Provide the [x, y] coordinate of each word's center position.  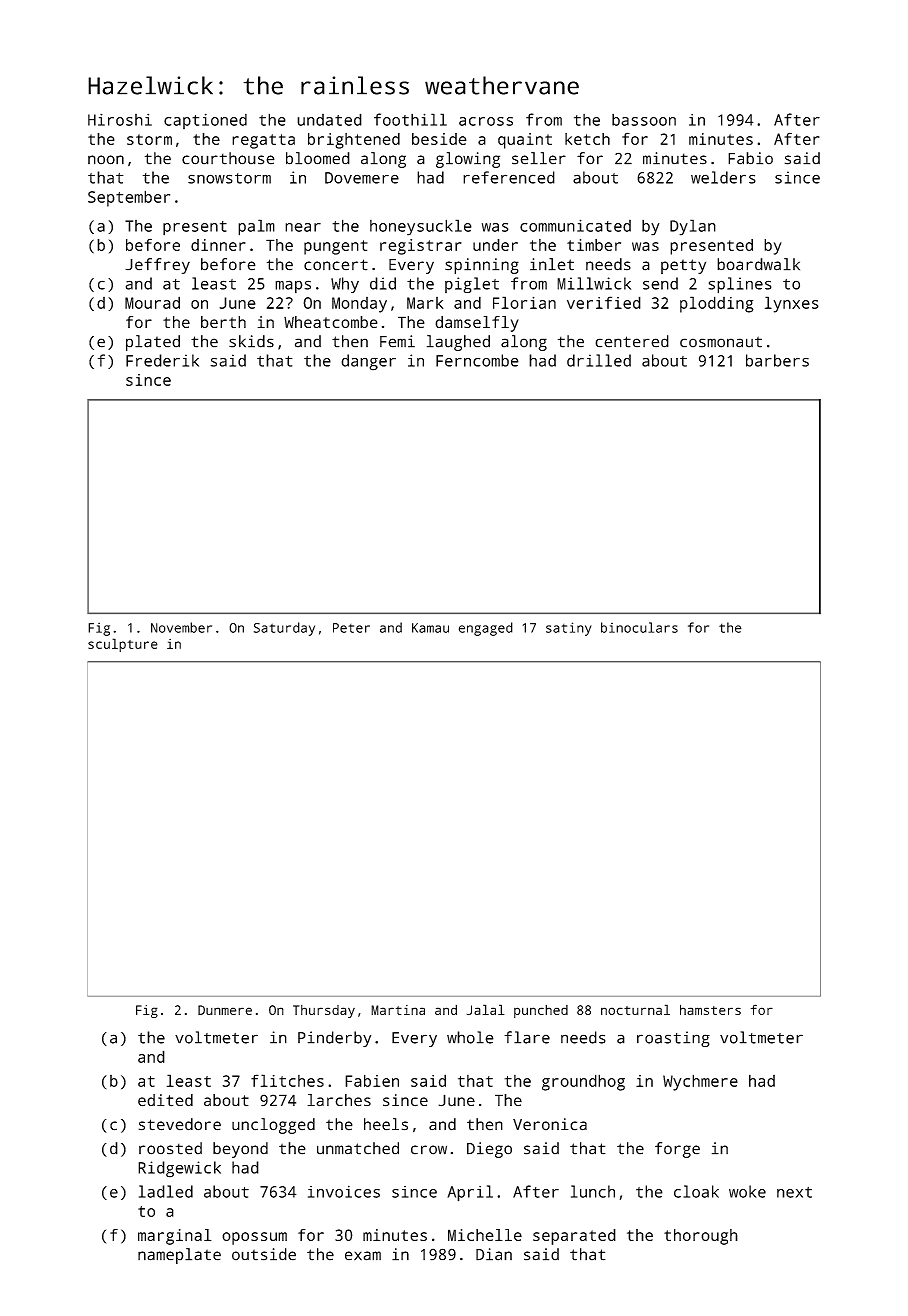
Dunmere [225, 1010]
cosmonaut [721, 342]
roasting [673, 1039]
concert [336, 265]
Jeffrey [157, 266]
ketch [587, 139]
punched [541, 1011]
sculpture [123, 645]
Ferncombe [477, 360]
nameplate [179, 1256]
